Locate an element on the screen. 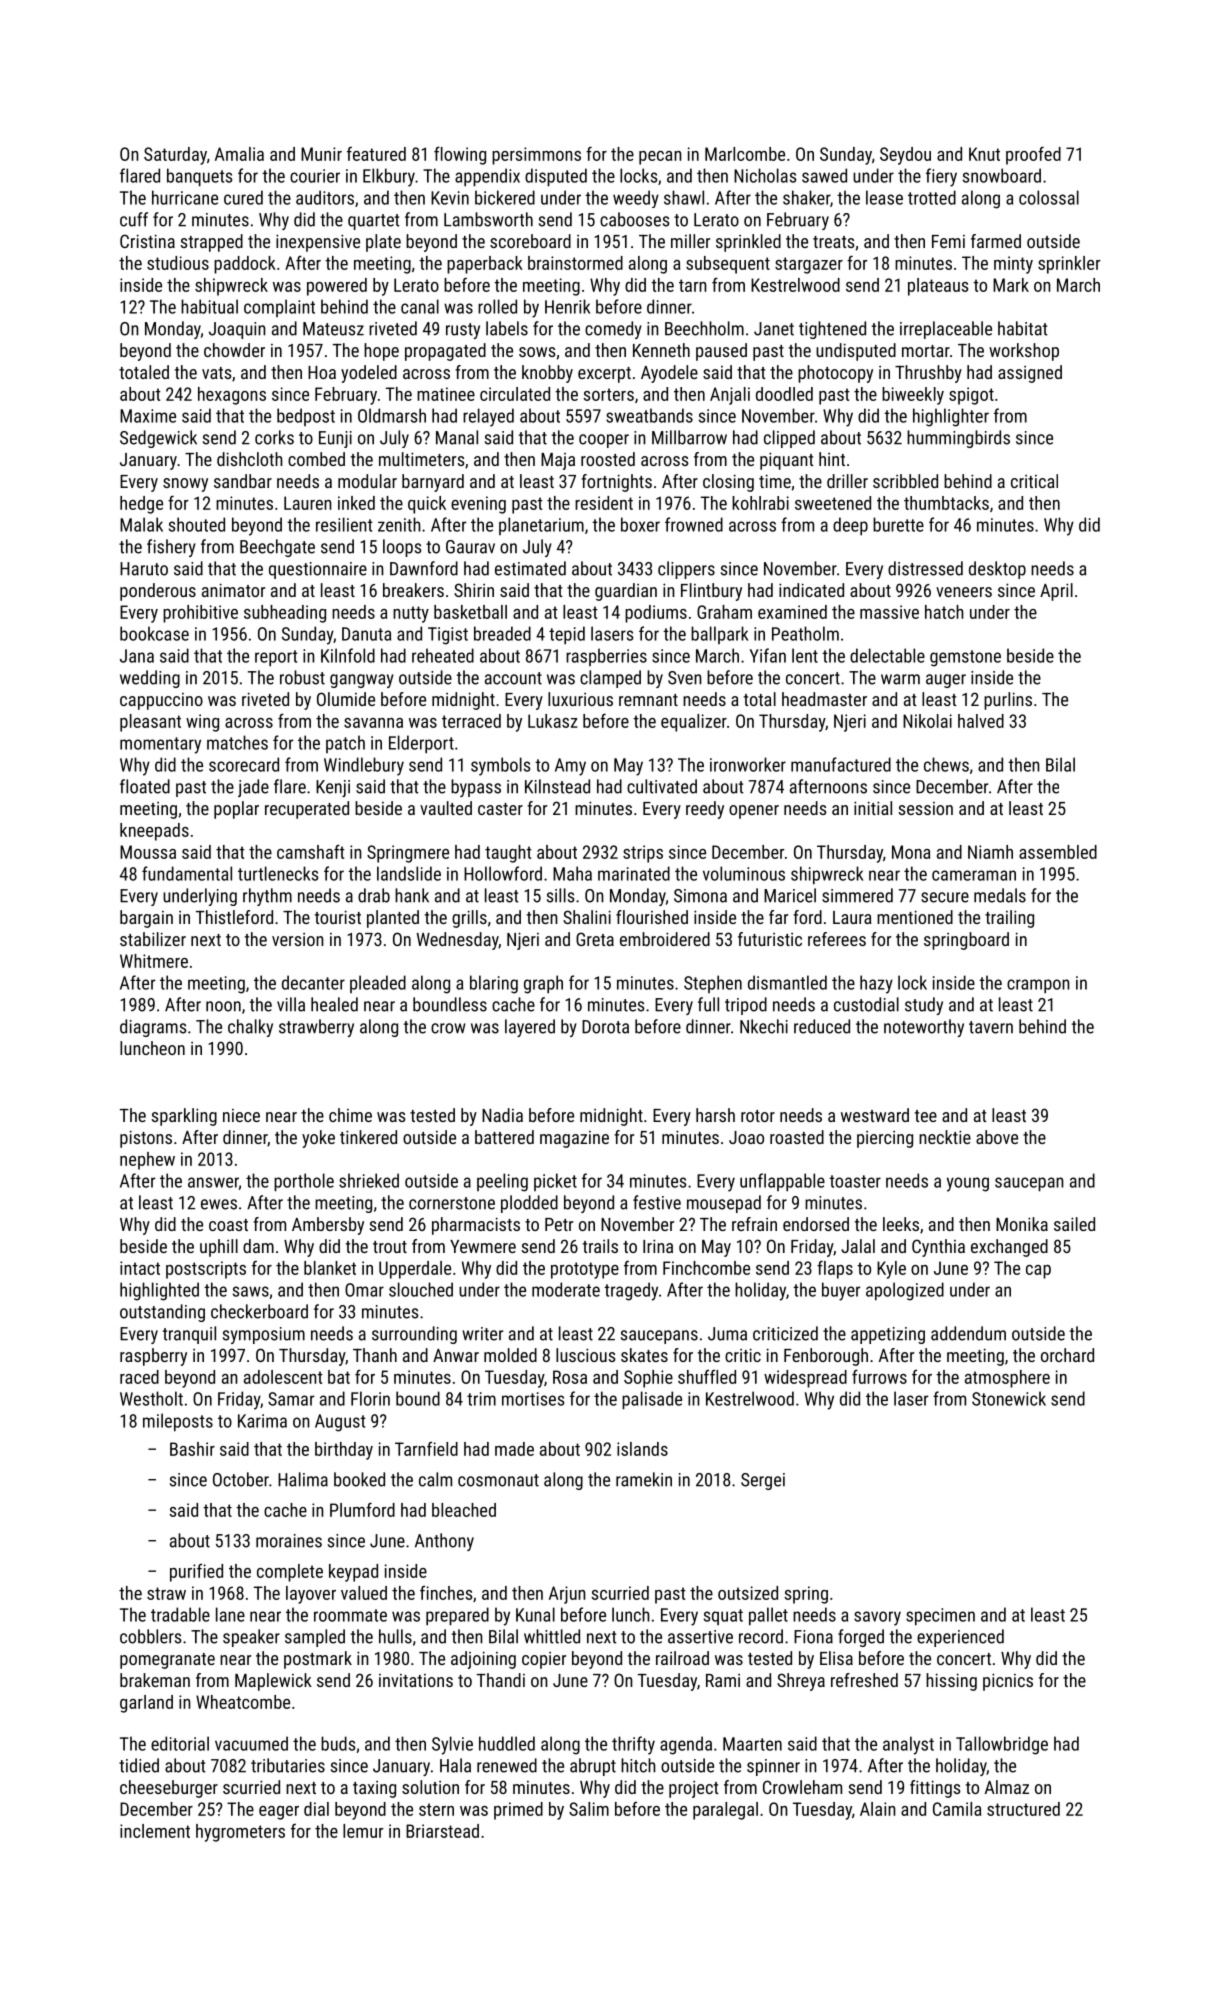  fiery is located at coordinates (941, 177).
